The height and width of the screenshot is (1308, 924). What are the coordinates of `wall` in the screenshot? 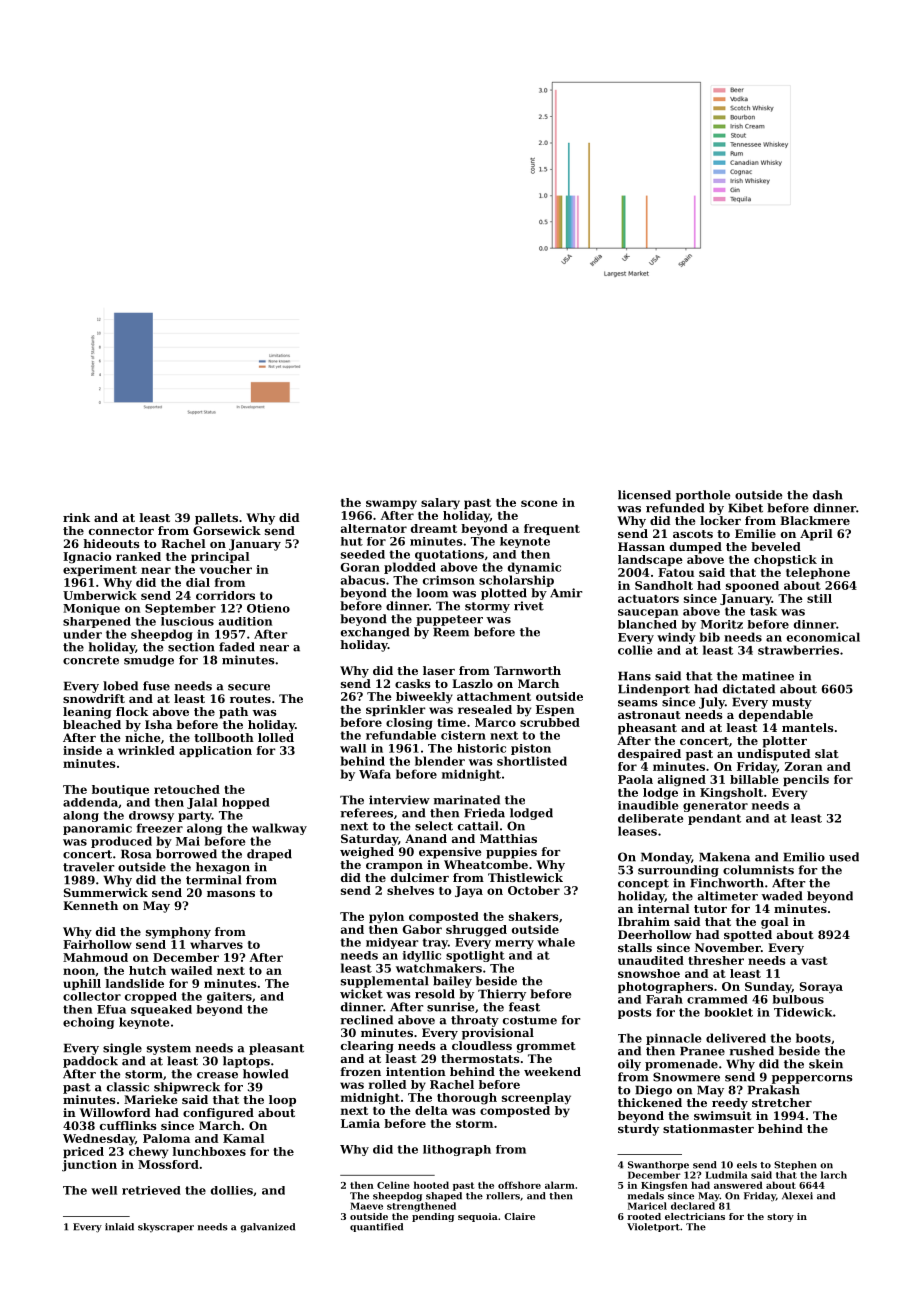 It's located at (353, 748).
